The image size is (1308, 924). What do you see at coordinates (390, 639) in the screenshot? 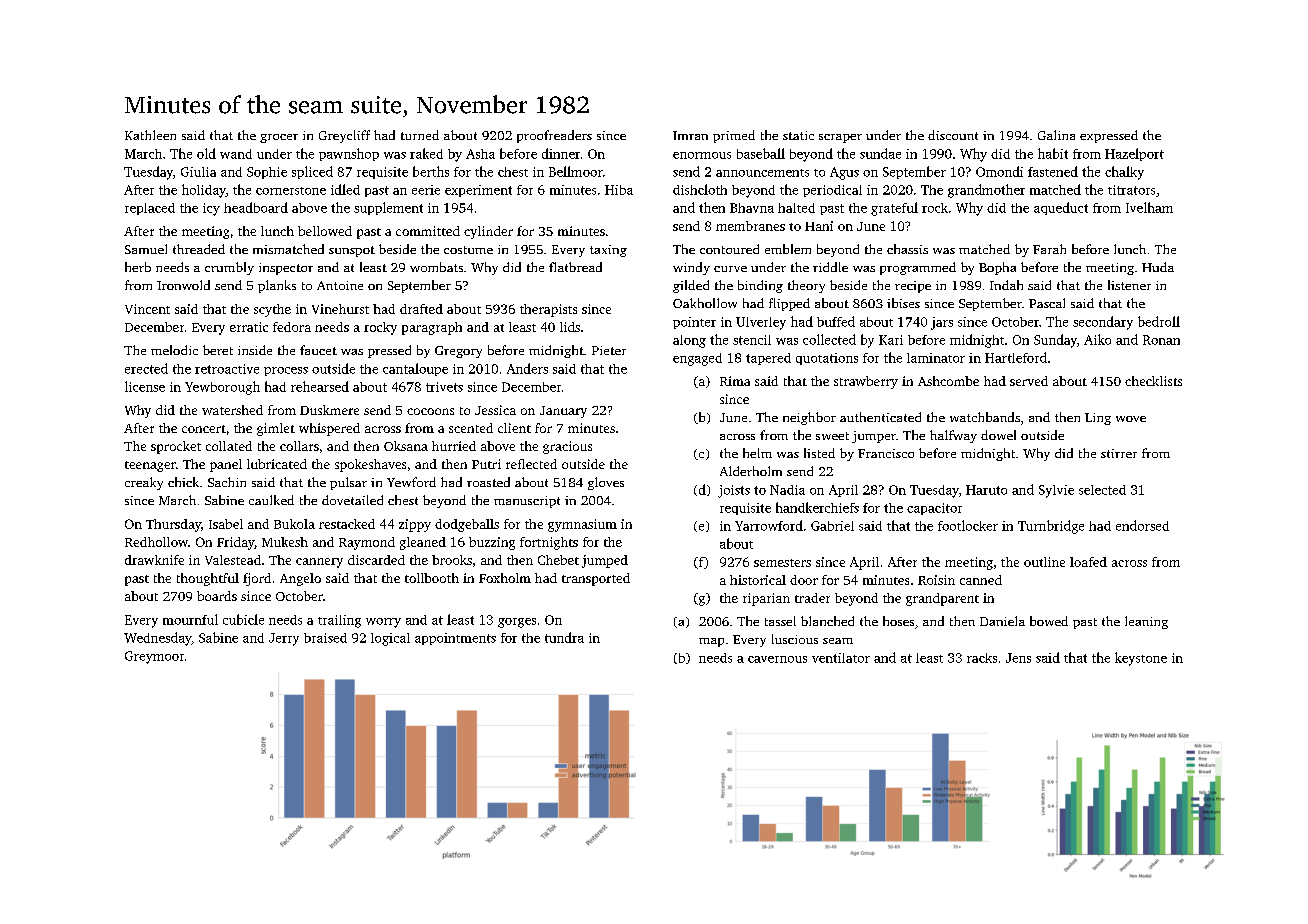
I see `logical` at bounding box center [390, 639].
